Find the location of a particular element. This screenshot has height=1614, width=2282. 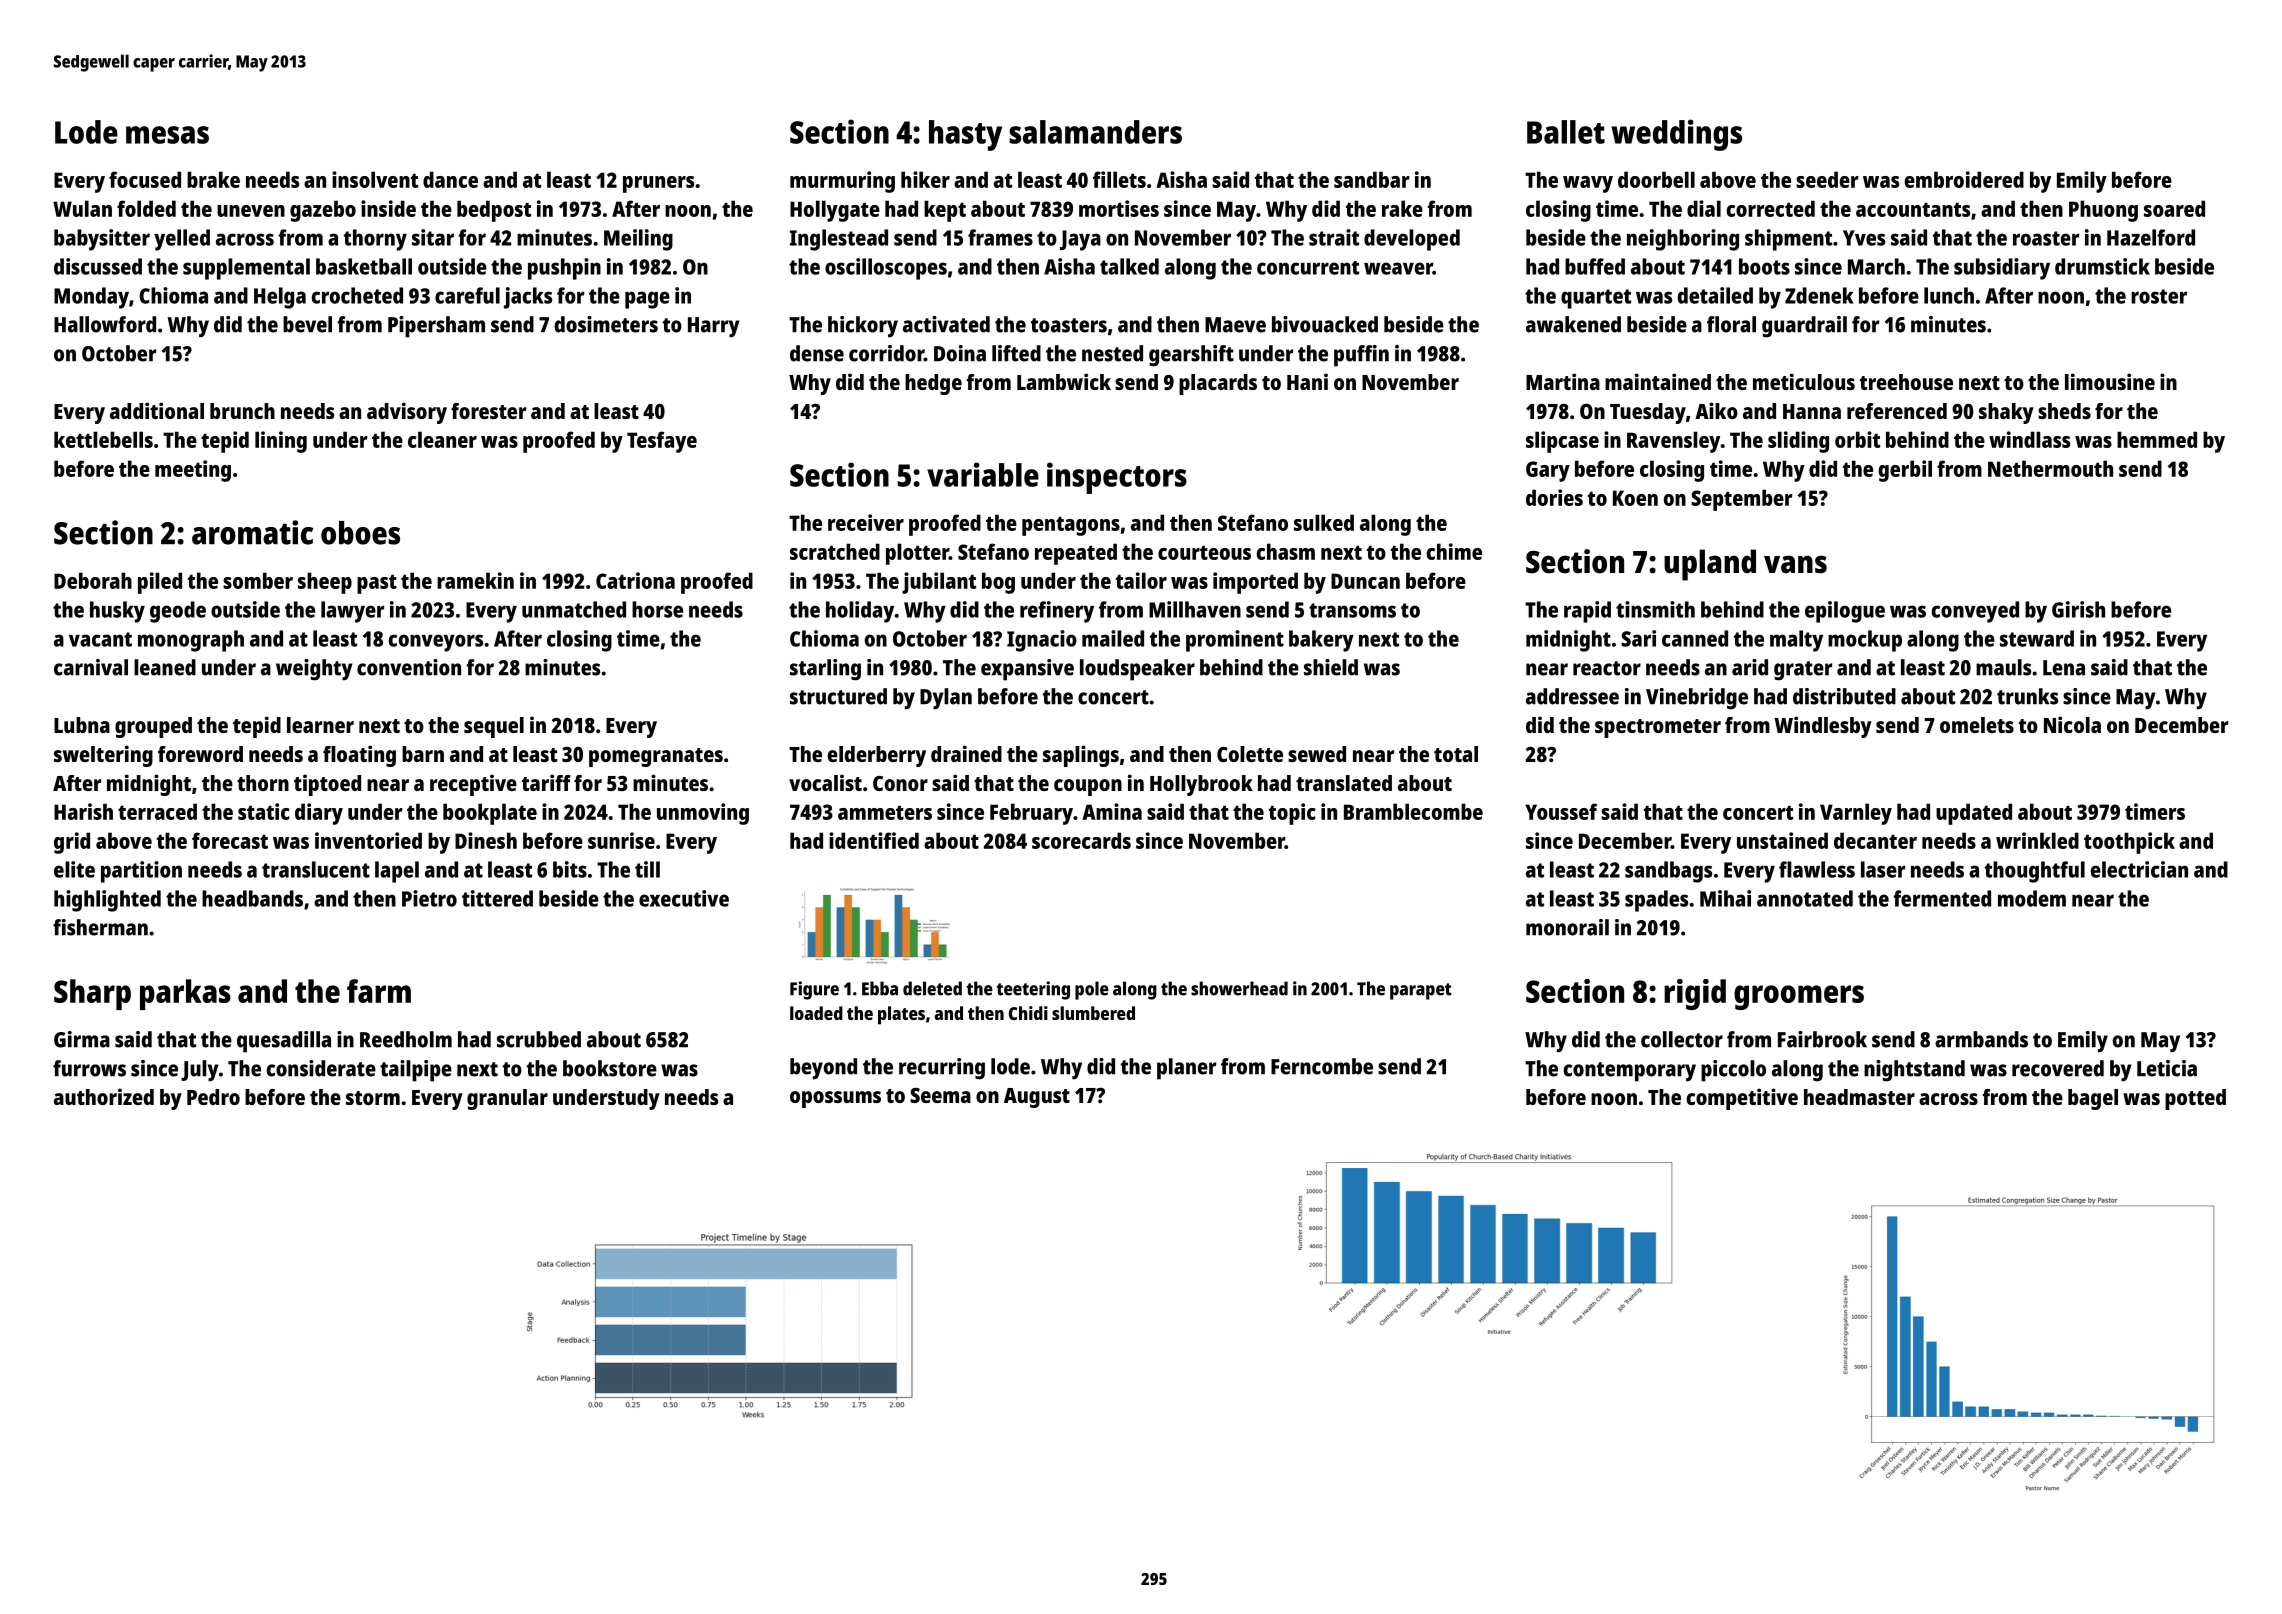

granular is located at coordinates (507, 1099).
